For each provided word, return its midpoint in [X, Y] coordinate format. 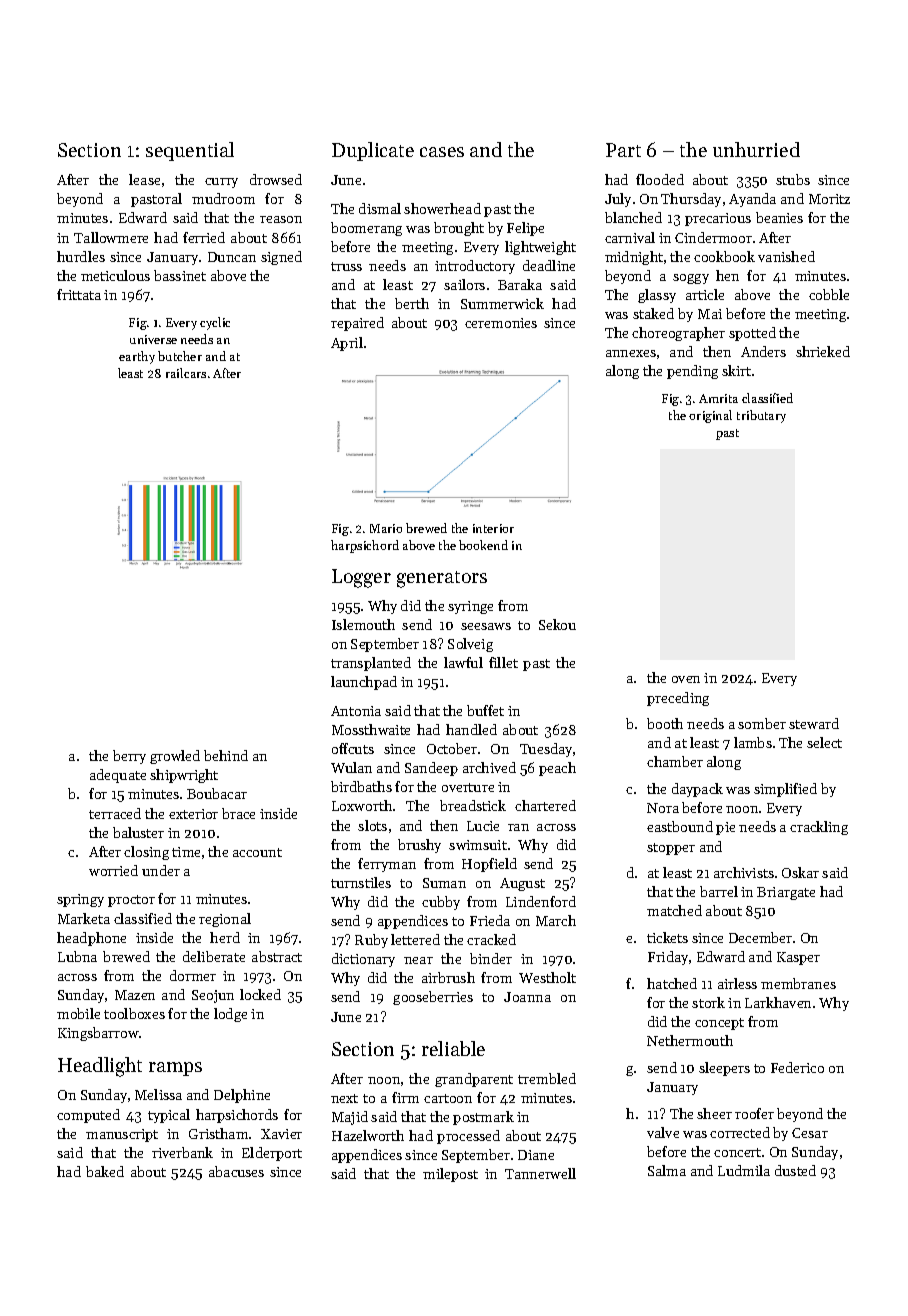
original [710, 416]
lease [144, 179]
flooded [660, 179]
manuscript [122, 1135]
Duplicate [373, 151]
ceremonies [501, 323]
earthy [137, 357]
